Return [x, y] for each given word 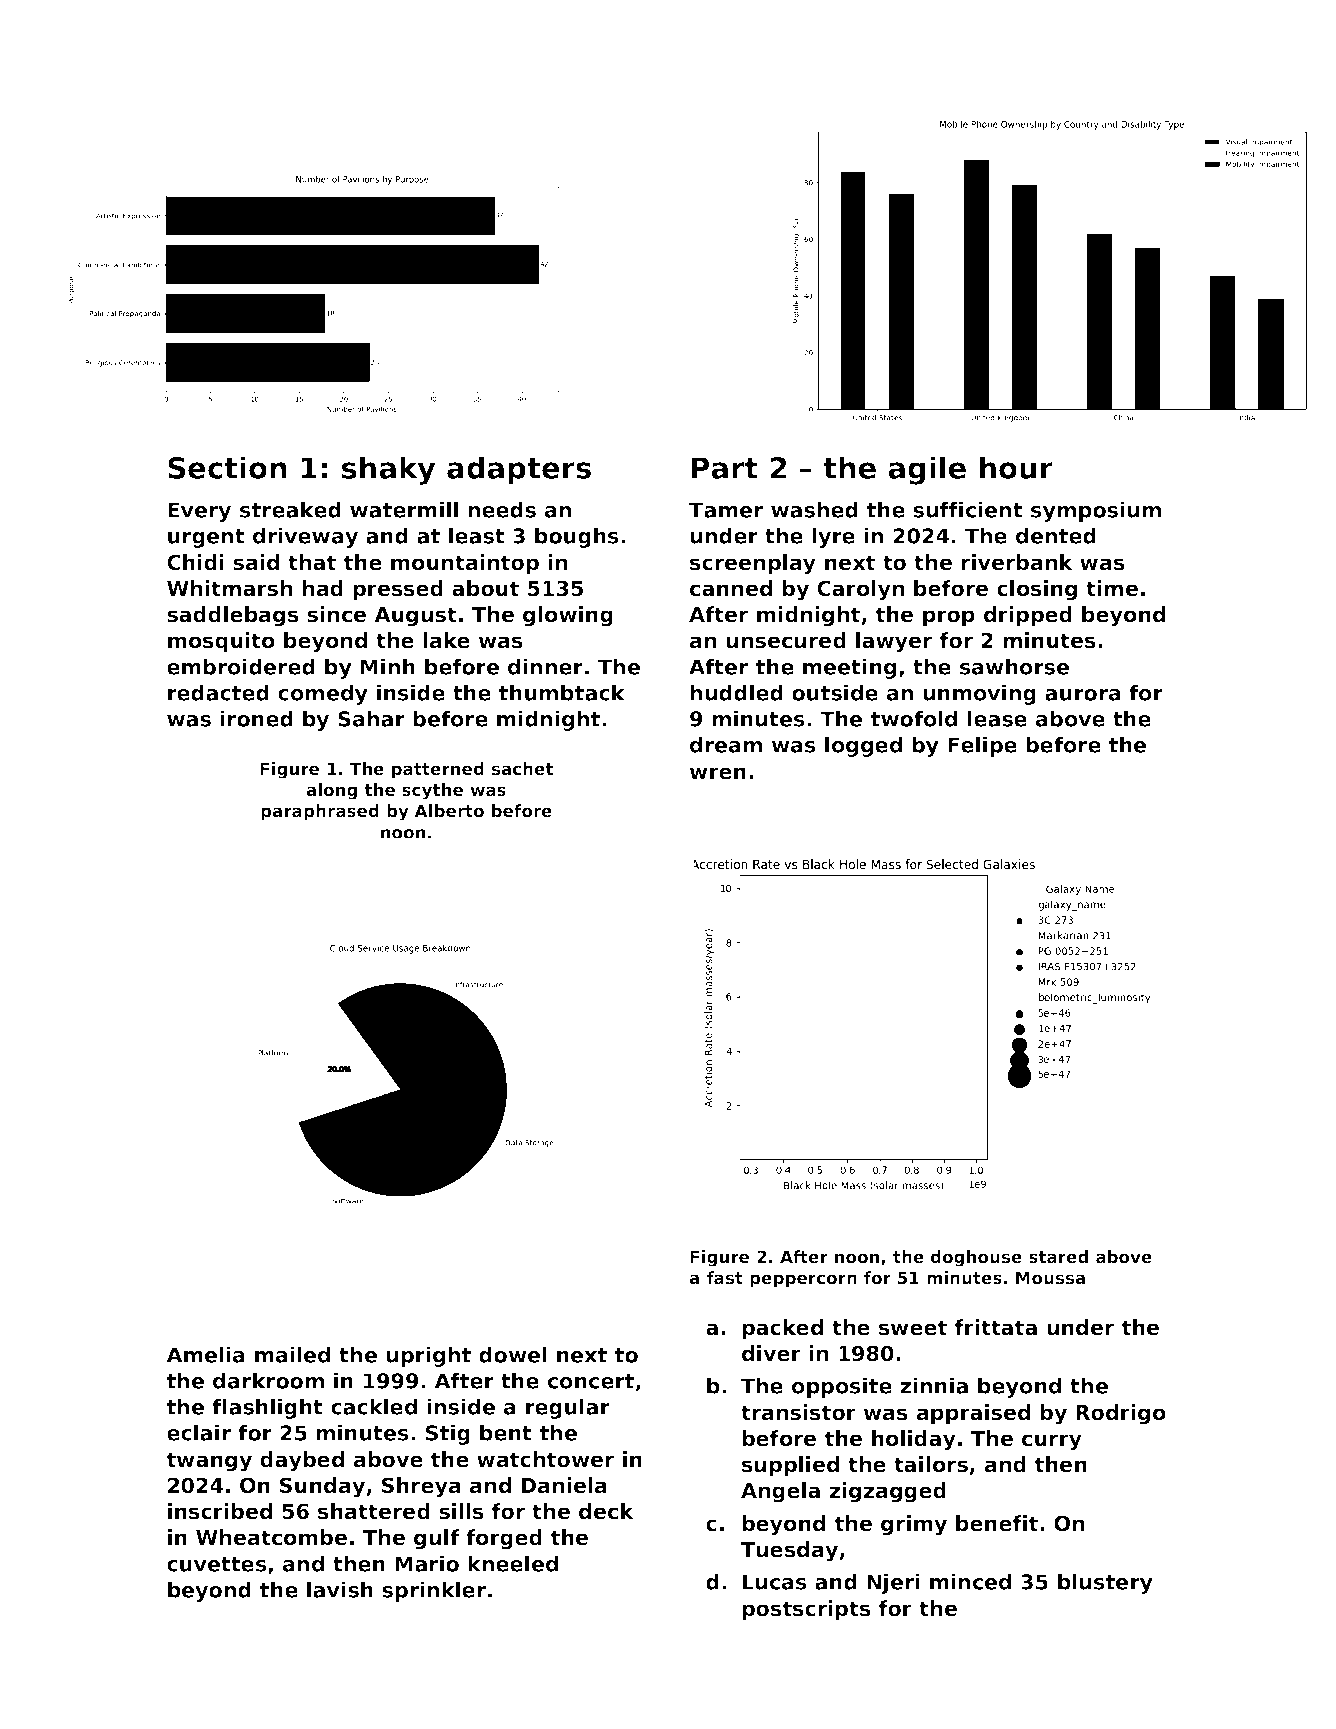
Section [227, 467]
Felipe [982, 746]
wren [717, 773]
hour [1016, 467]
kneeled [513, 1563]
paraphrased [320, 812]
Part [724, 468]
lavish [340, 1589]
